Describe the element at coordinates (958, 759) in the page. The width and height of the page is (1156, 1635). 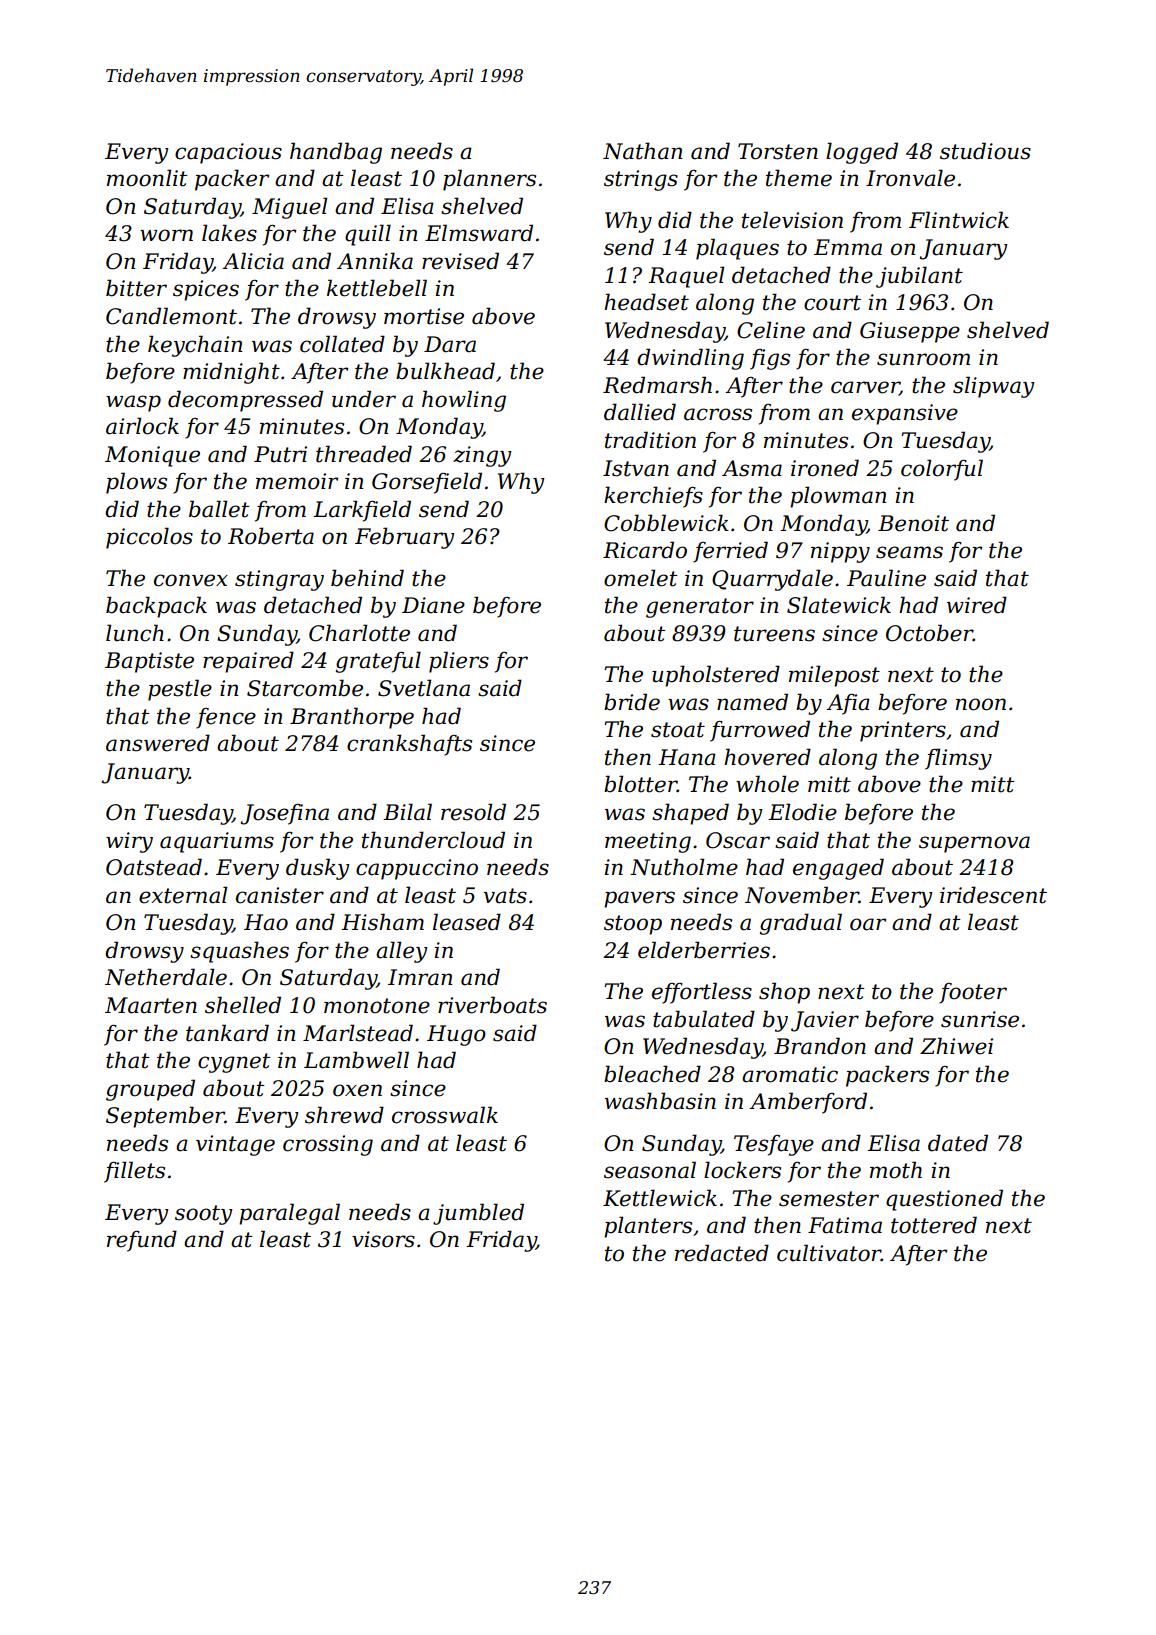
I see `flimsy` at that location.
